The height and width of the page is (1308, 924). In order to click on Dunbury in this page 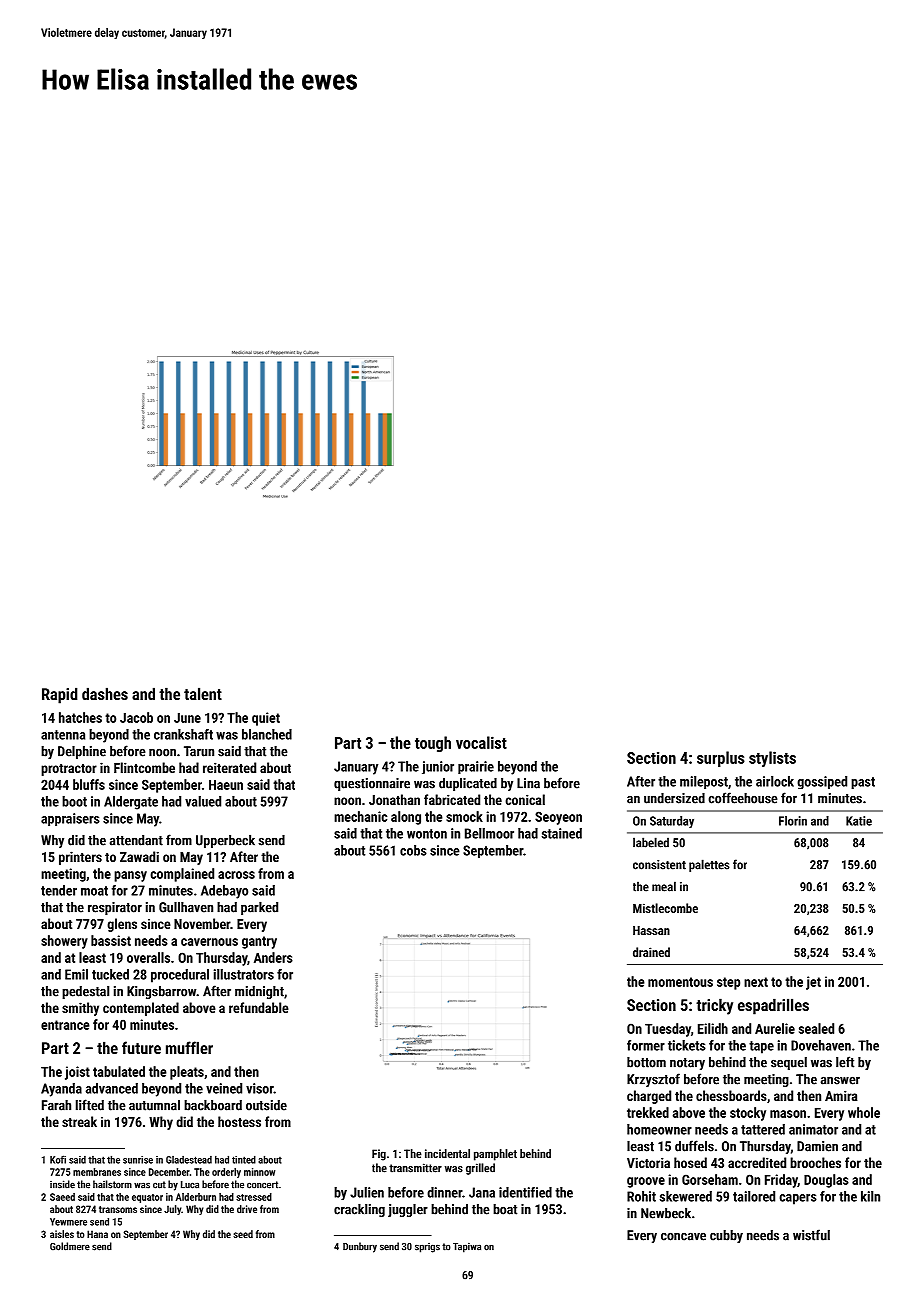, I will do `click(360, 1247)`.
